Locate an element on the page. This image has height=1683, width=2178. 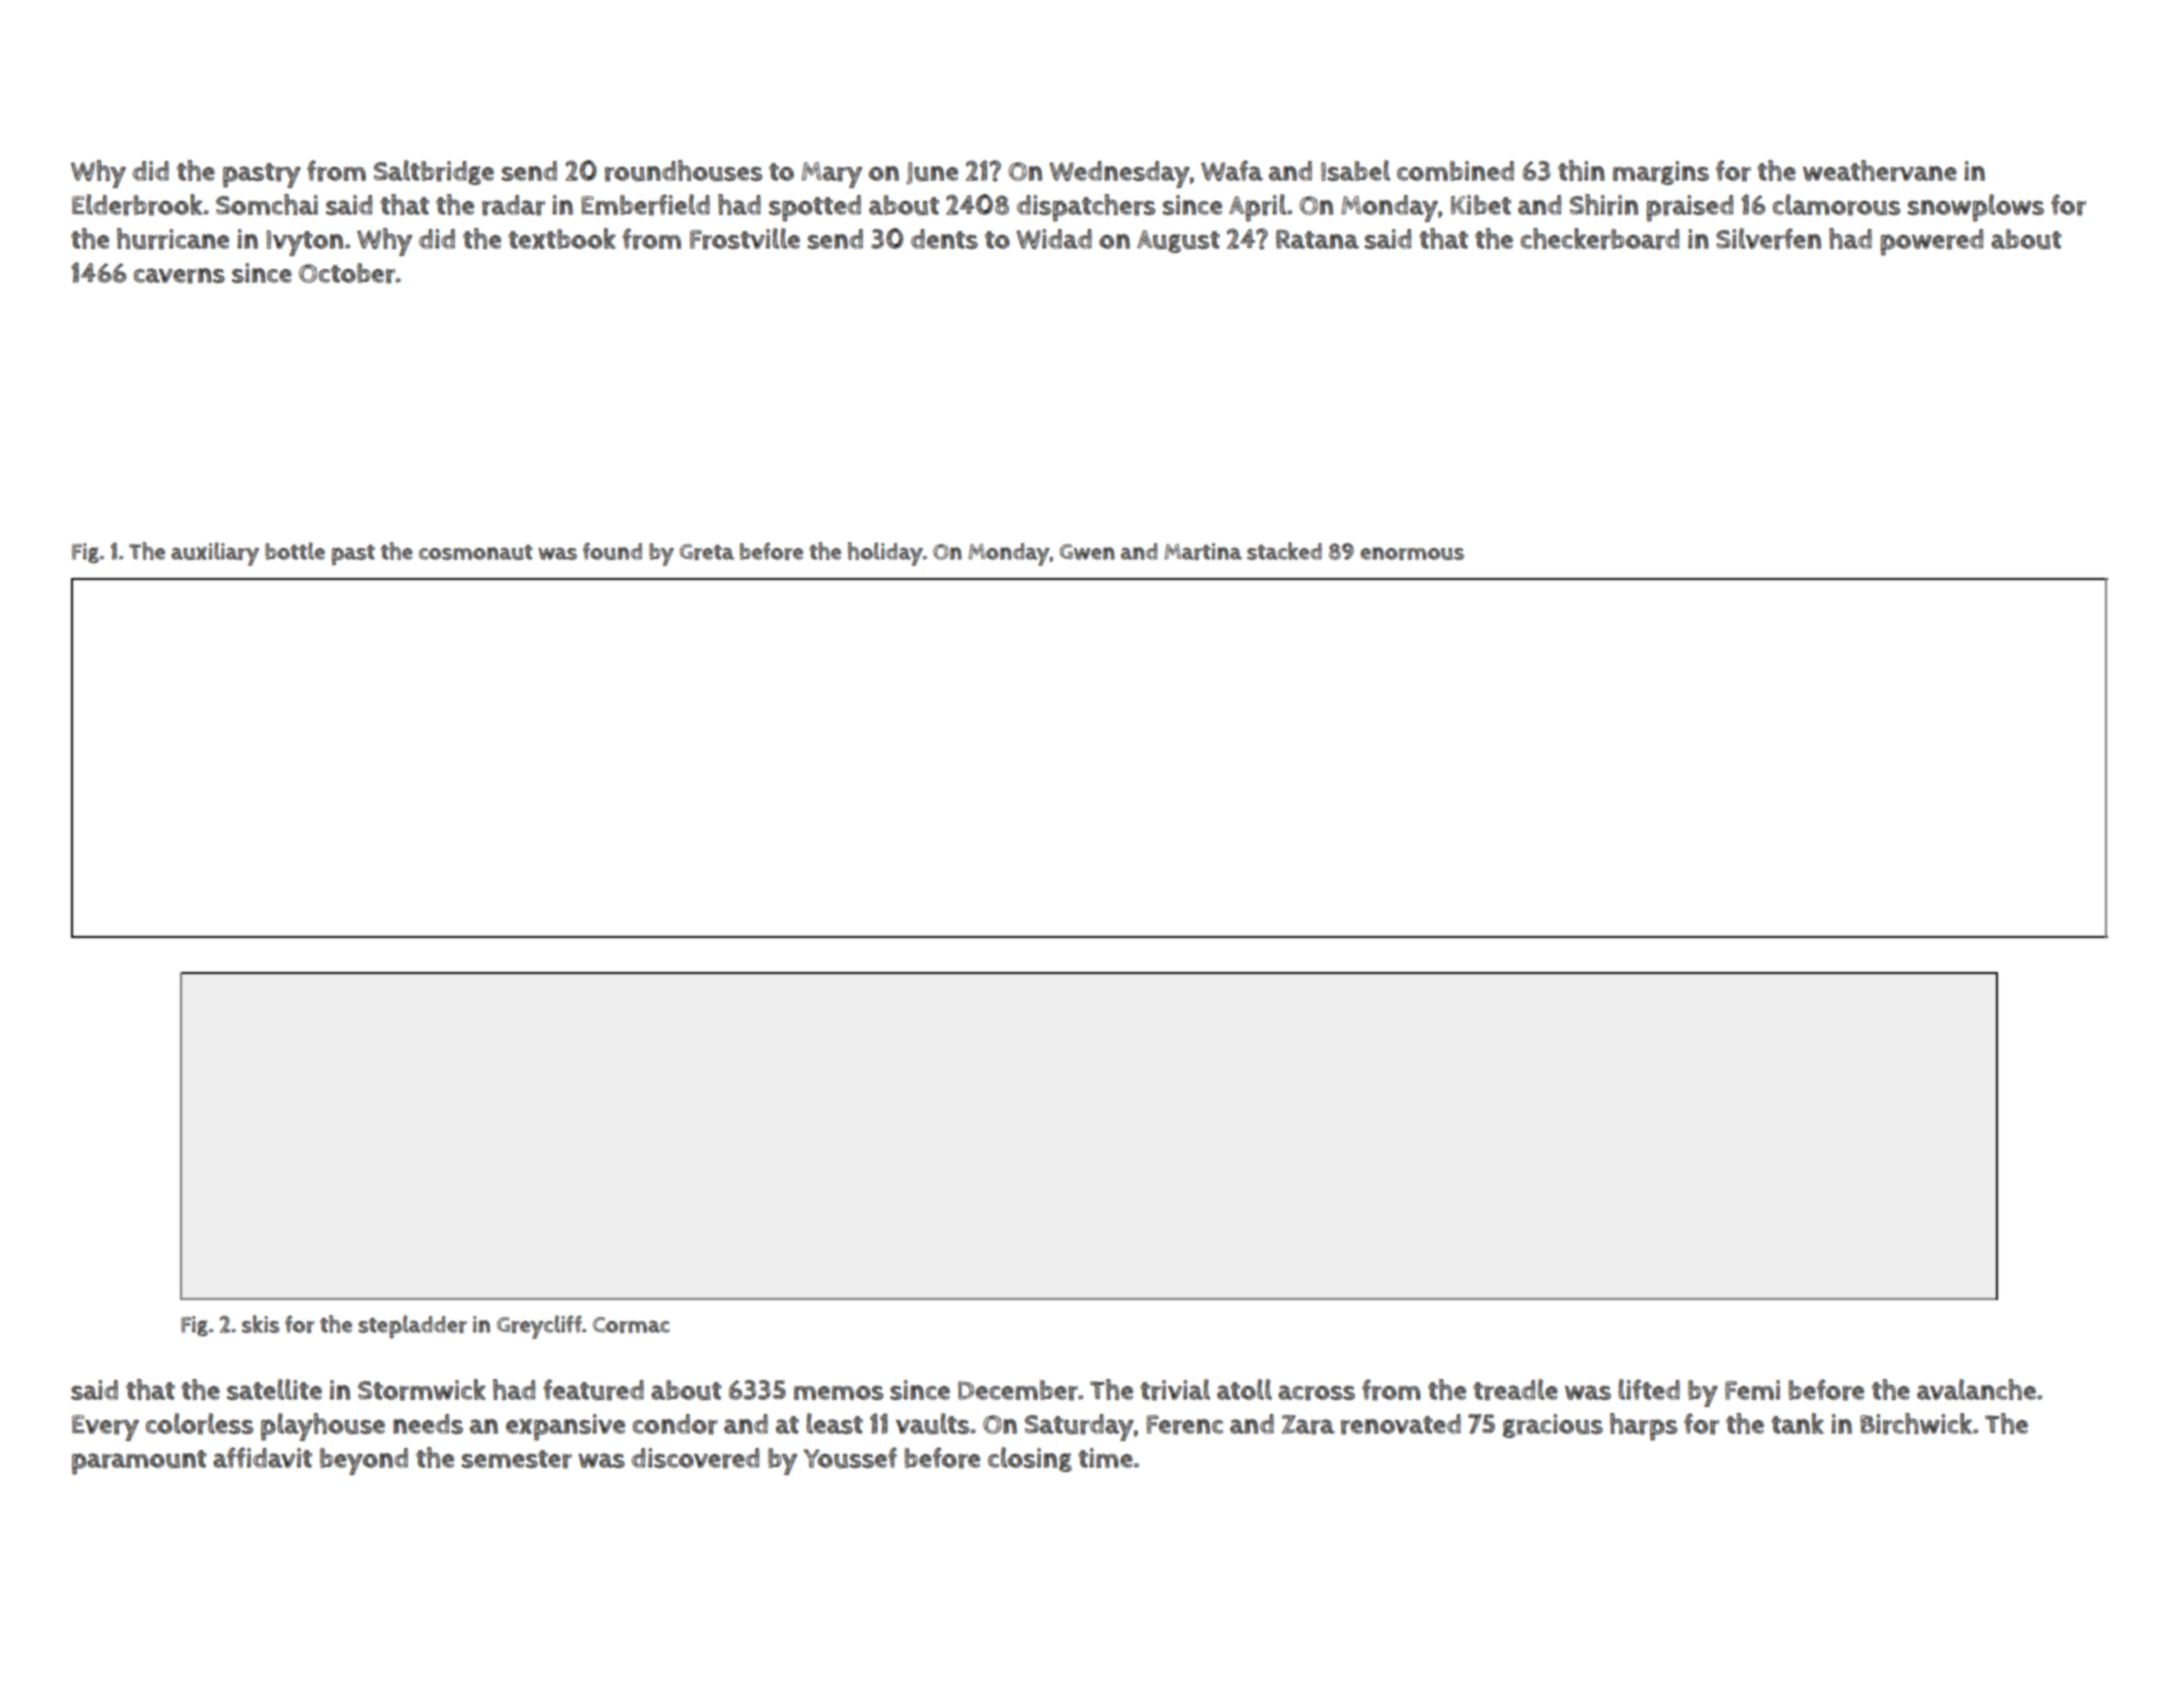
Gwen is located at coordinates (1087, 552).
